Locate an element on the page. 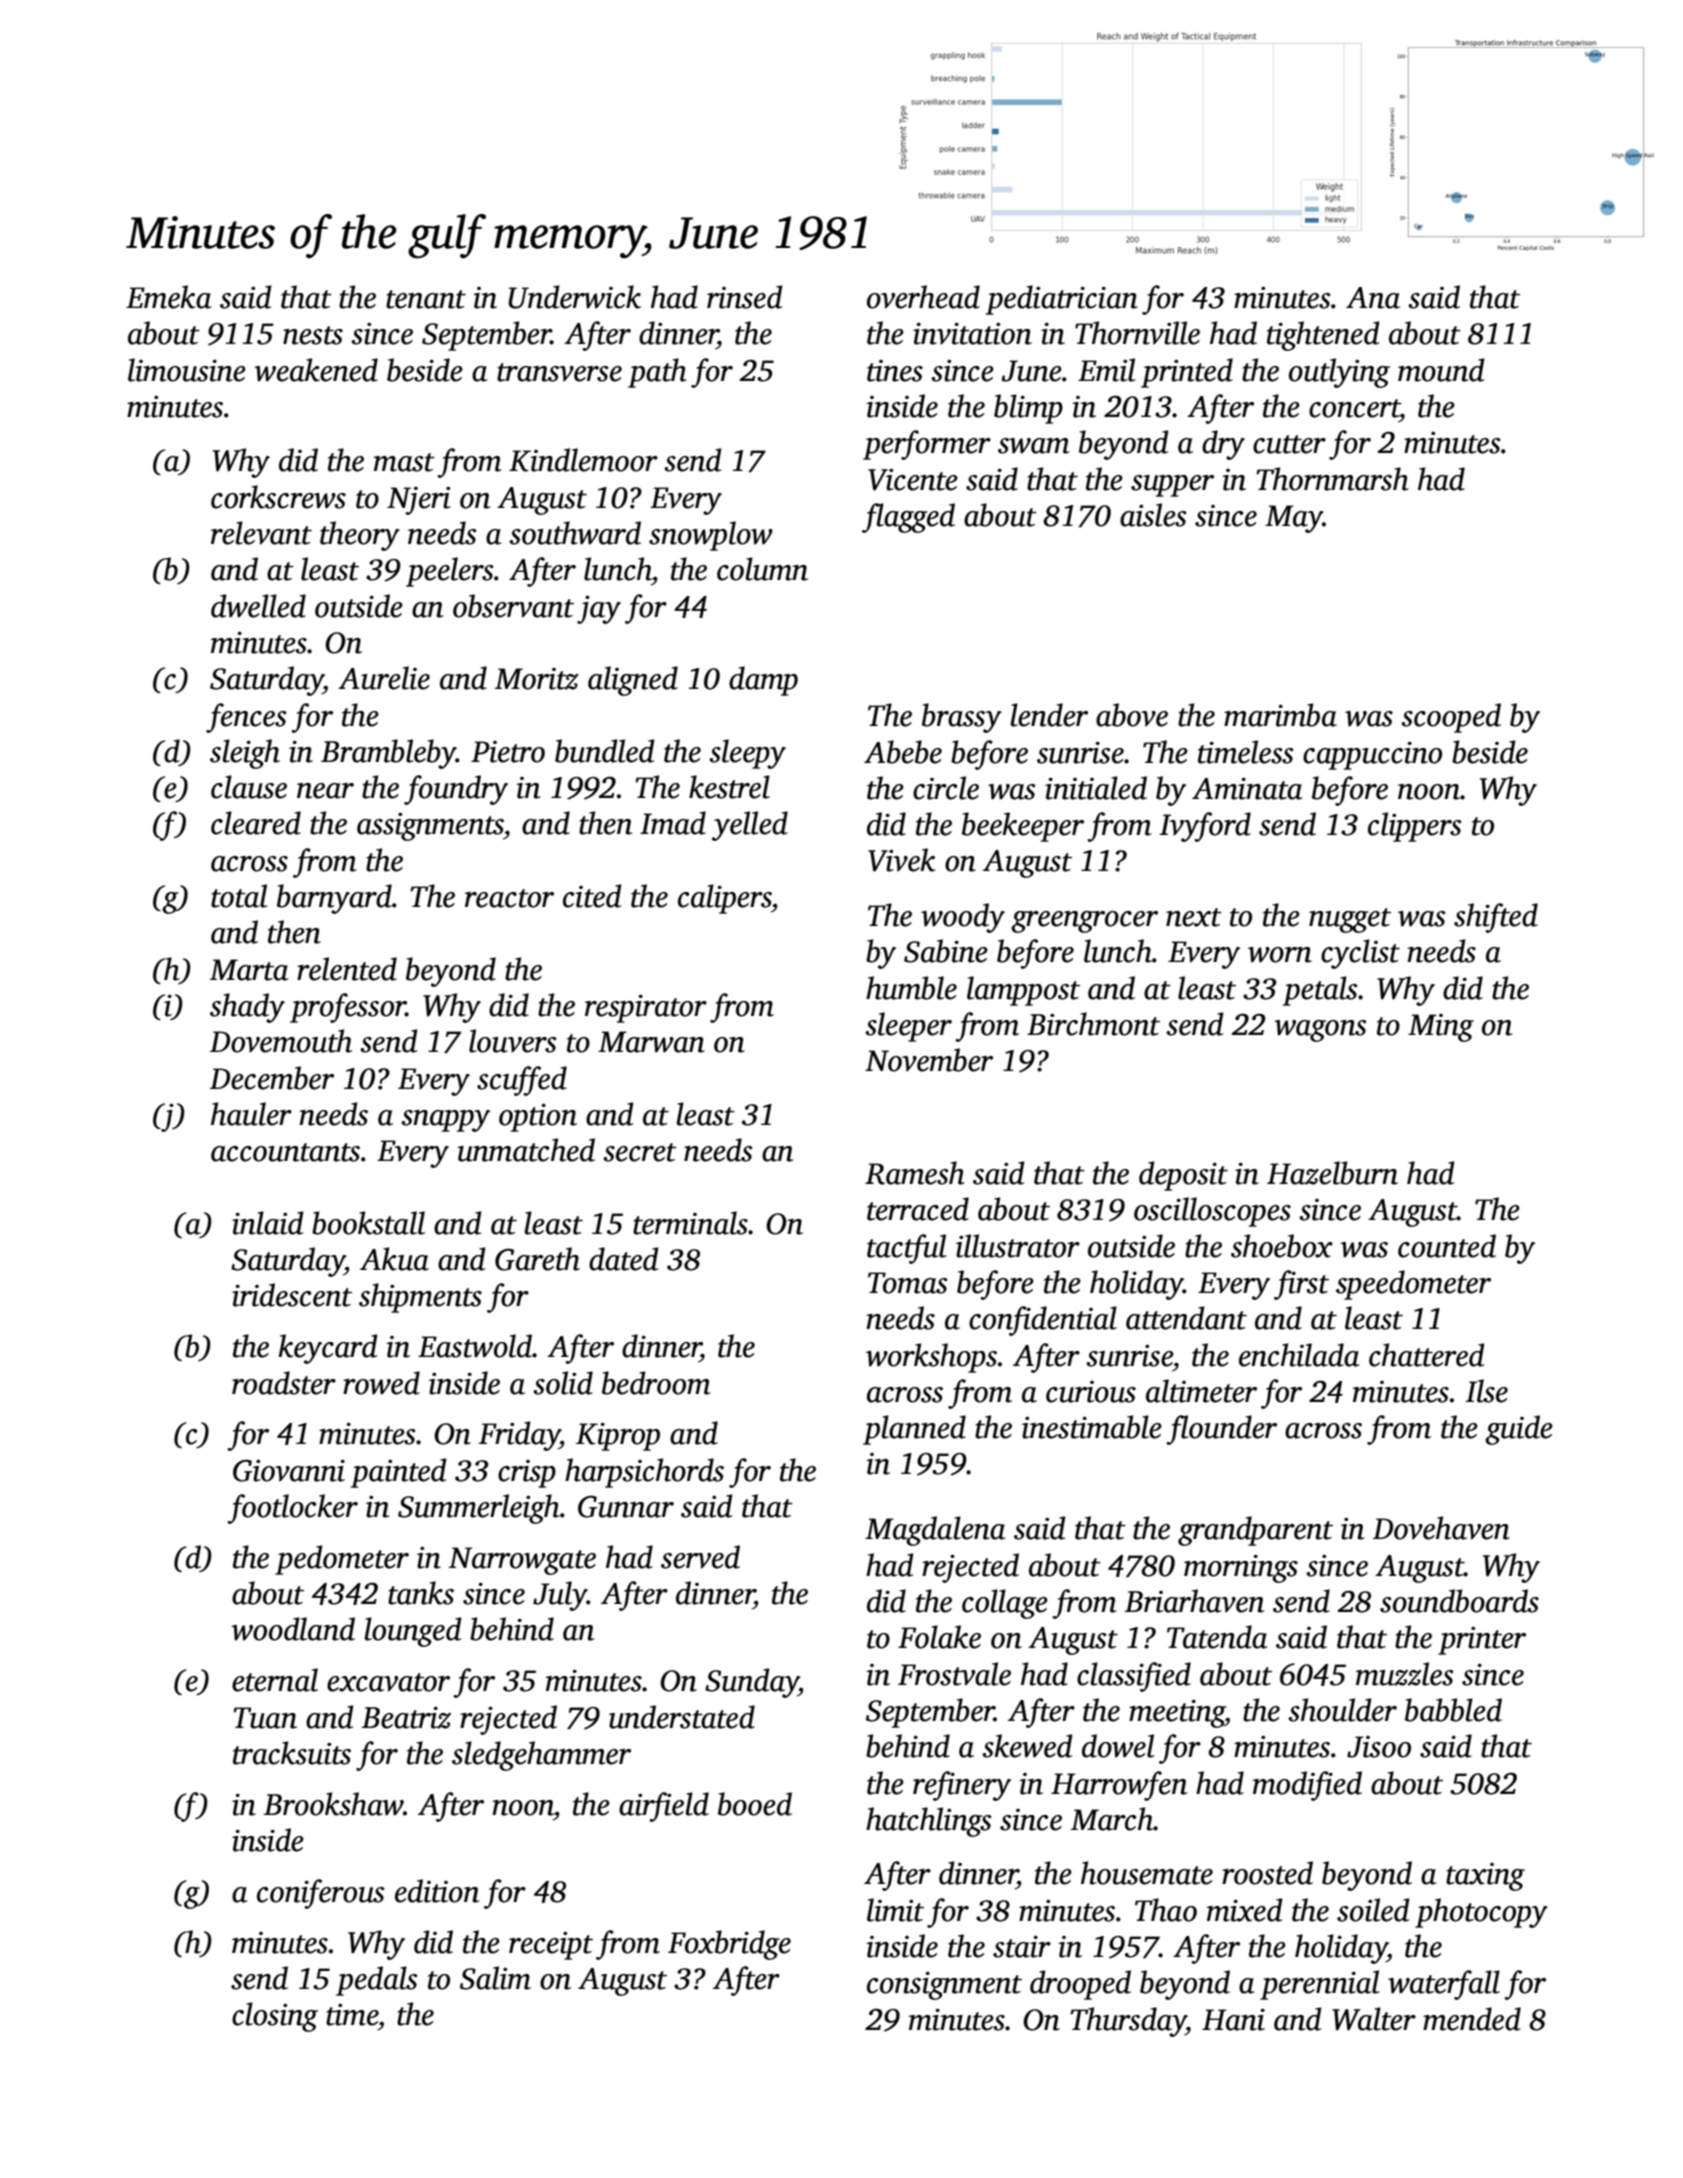 This document has height=2178, width=1683. Emeka is located at coordinates (168, 297).
